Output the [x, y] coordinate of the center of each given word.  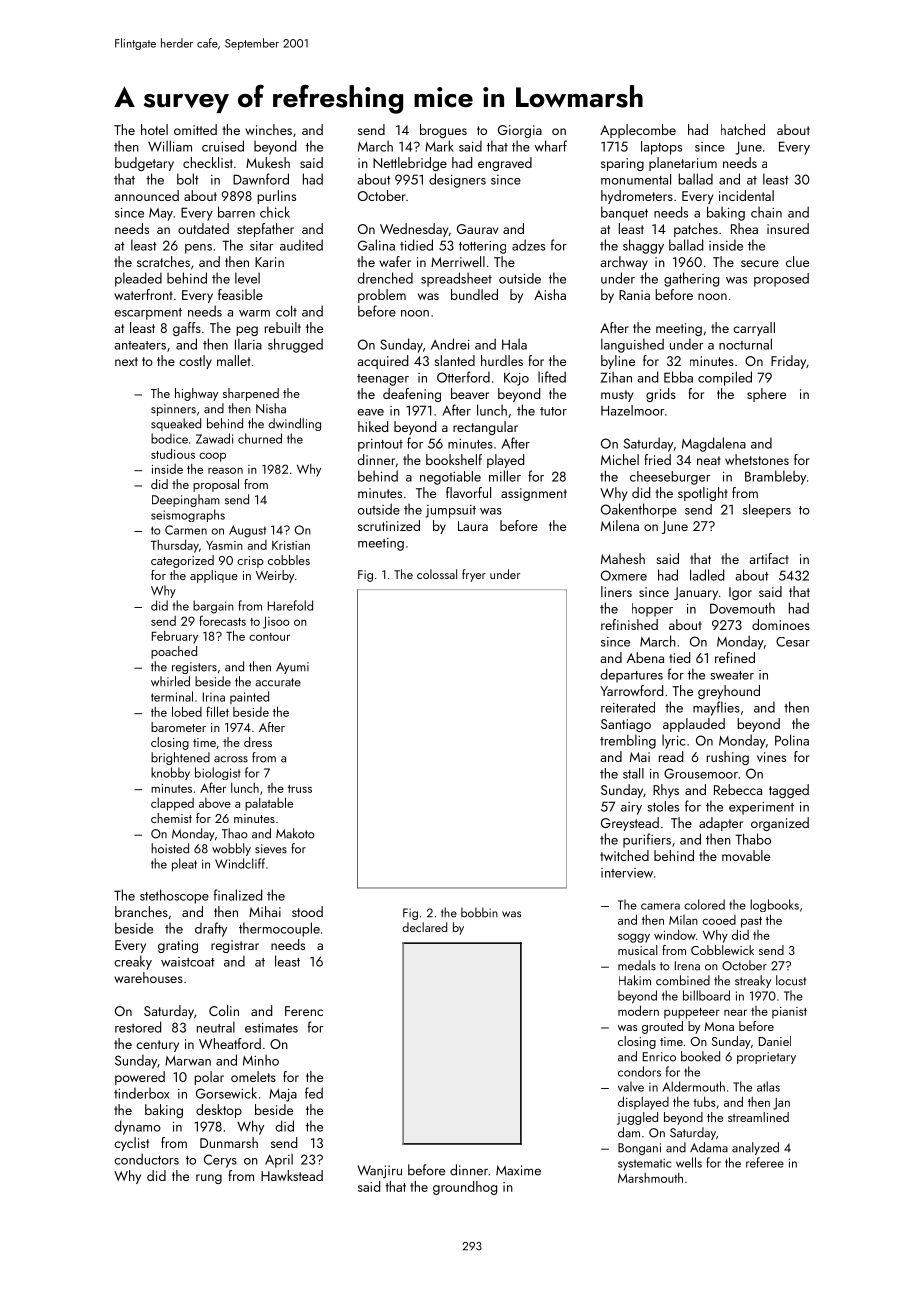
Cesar [793, 642]
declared [424, 927]
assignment [534, 494]
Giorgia [520, 131]
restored [138, 1027]
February [175, 637]
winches [268, 129]
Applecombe [638, 131]
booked [700, 1056]
